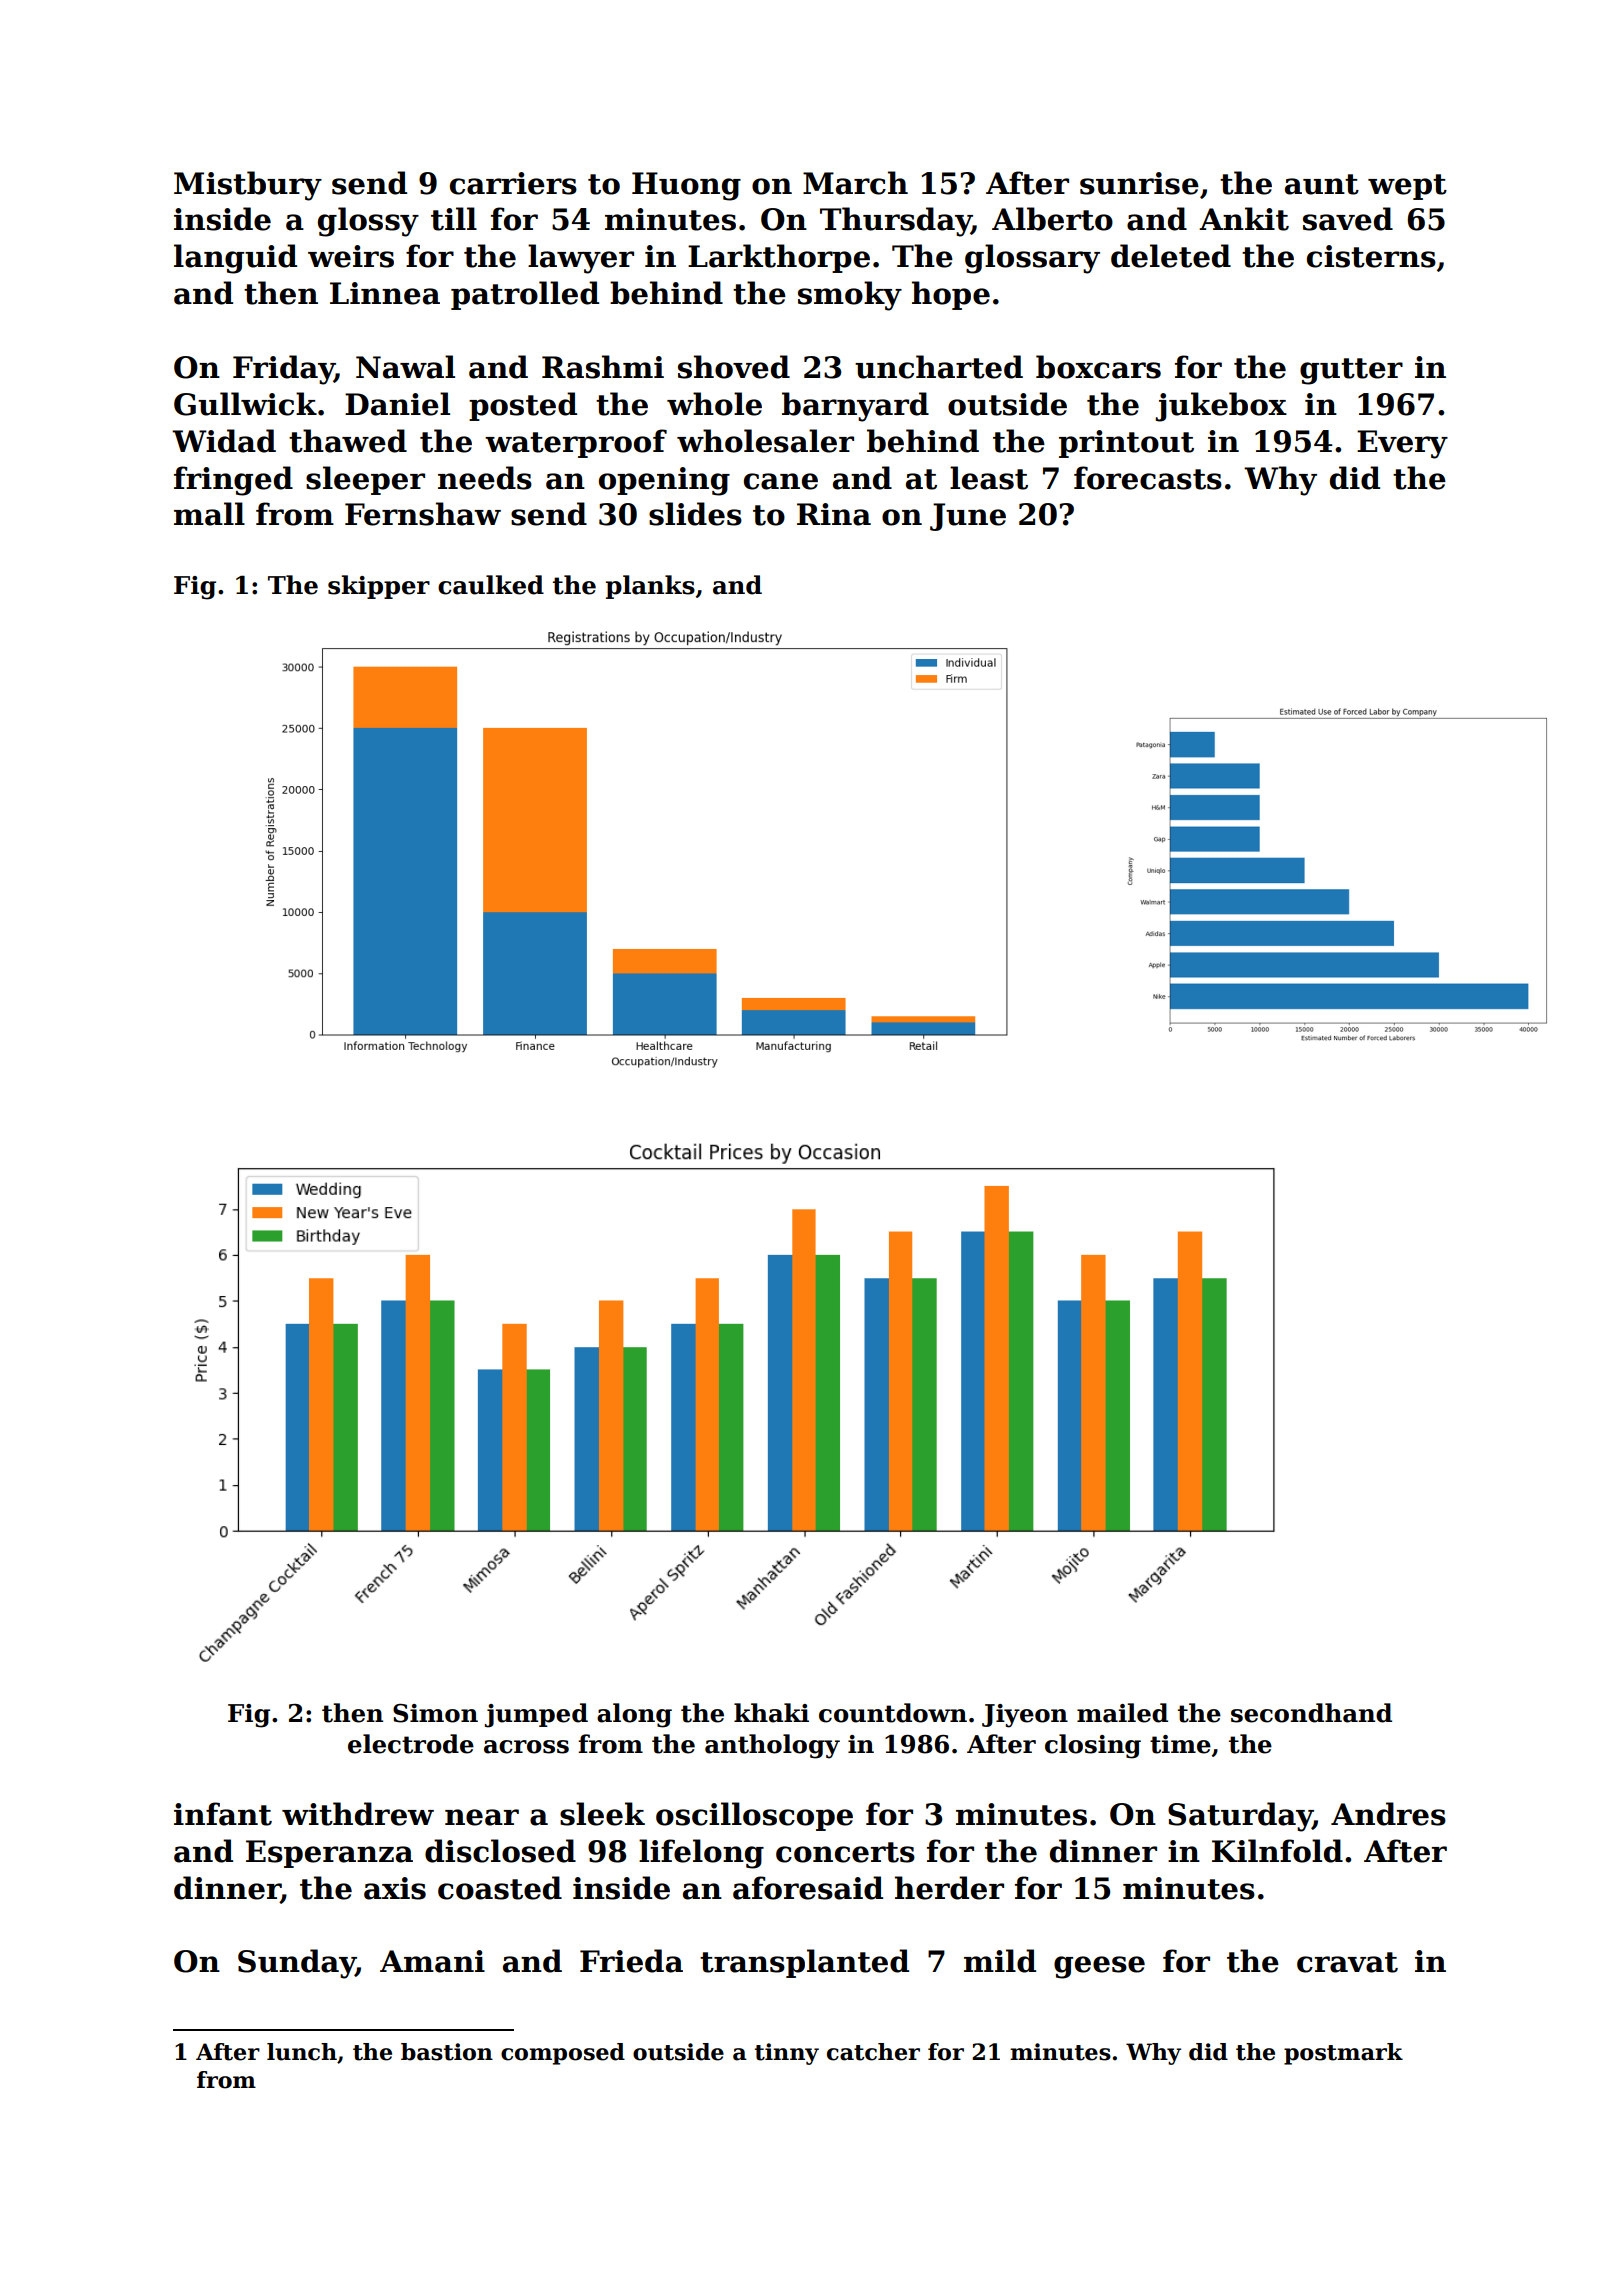 This screenshot has height=2292, width=1620. What do you see at coordinates (223, 1814) in the screenshot?
I see `infant` at bounding box center [223, 1814].
